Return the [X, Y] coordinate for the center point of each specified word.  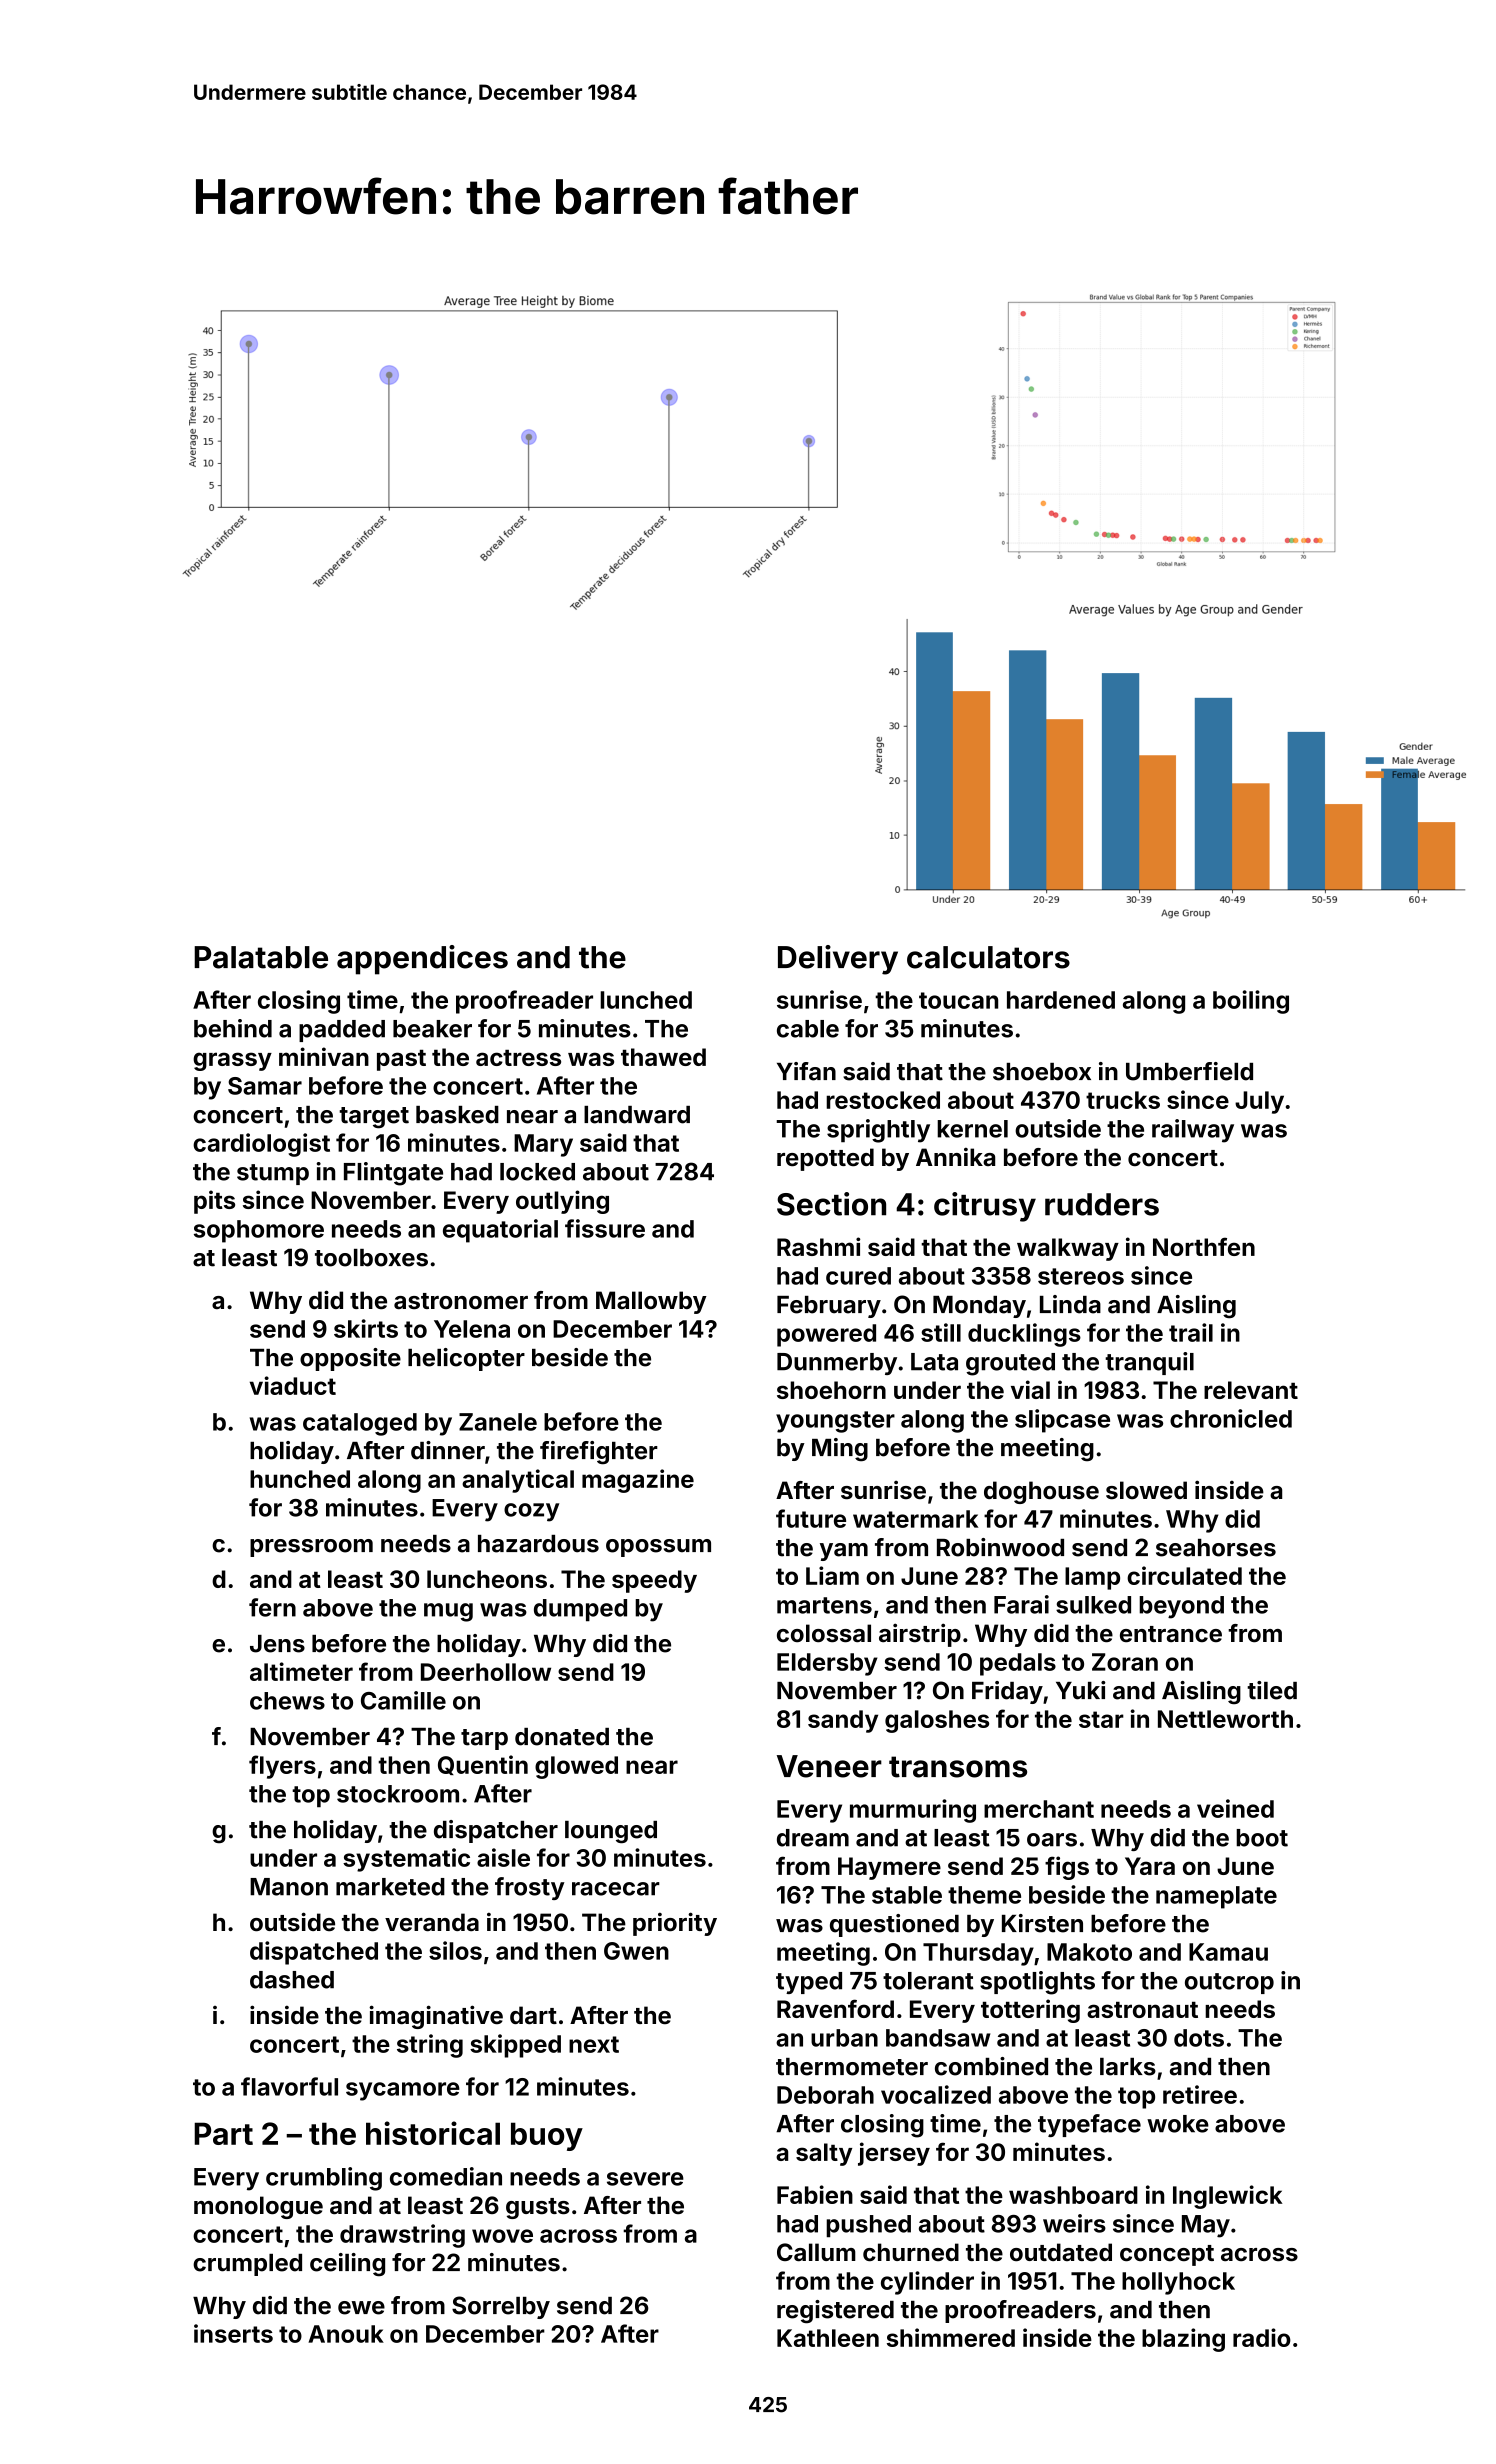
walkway [1068, 1249]
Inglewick [1228, 2197]
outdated [1061, 2252]
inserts [233, 2333]
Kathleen [828, 2338]
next [594, 2044]
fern [272, 1607]
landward [637, 1115]
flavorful [289, 2086]
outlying [562, 1202]
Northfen [1204, 1246]
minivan [324, 1056]
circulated [1184, 1575]
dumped [580, 1610]
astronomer [461, 1301]
